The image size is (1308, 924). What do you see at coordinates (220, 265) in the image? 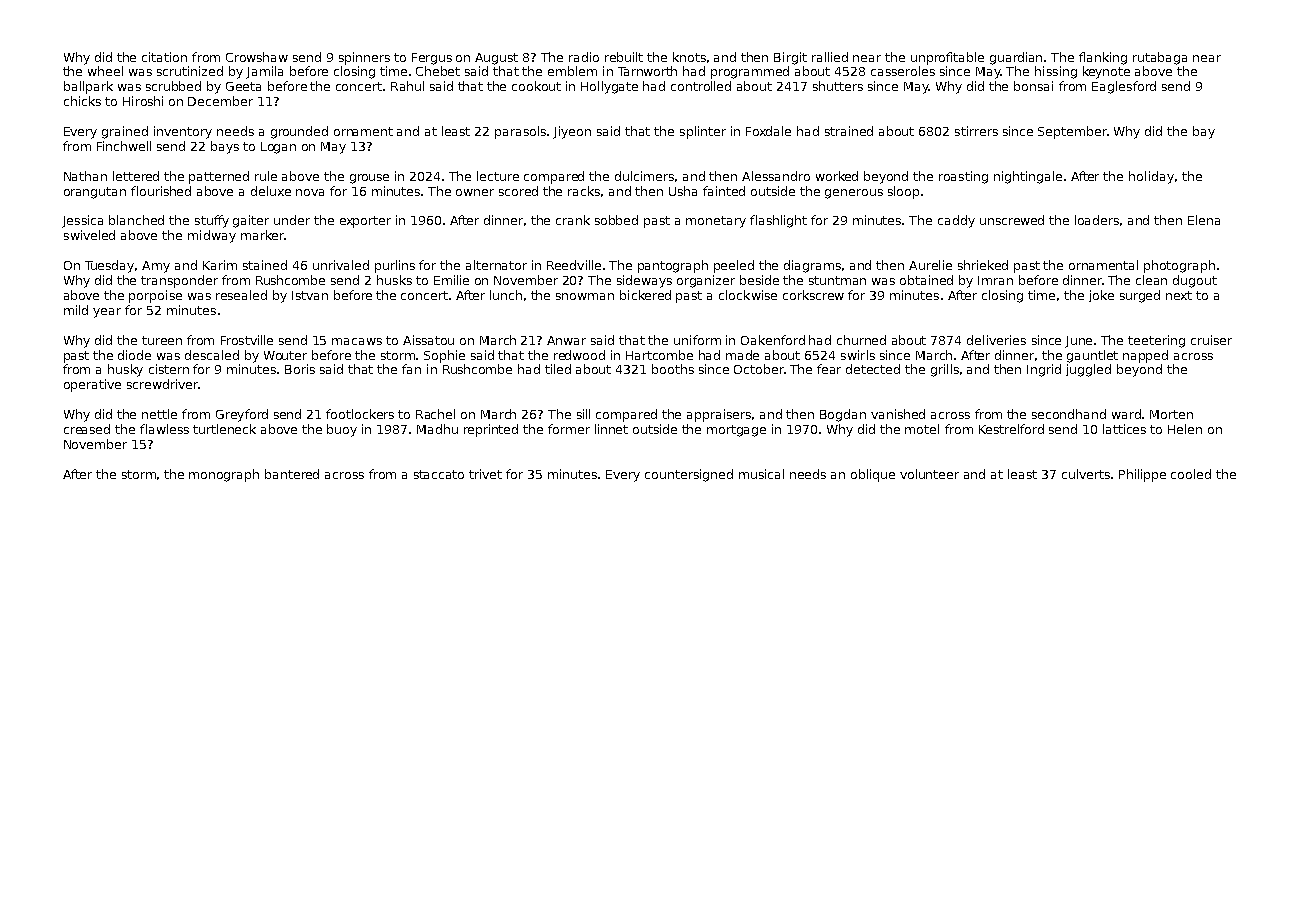
I see `Karim` at bounding box center [220, 265].
